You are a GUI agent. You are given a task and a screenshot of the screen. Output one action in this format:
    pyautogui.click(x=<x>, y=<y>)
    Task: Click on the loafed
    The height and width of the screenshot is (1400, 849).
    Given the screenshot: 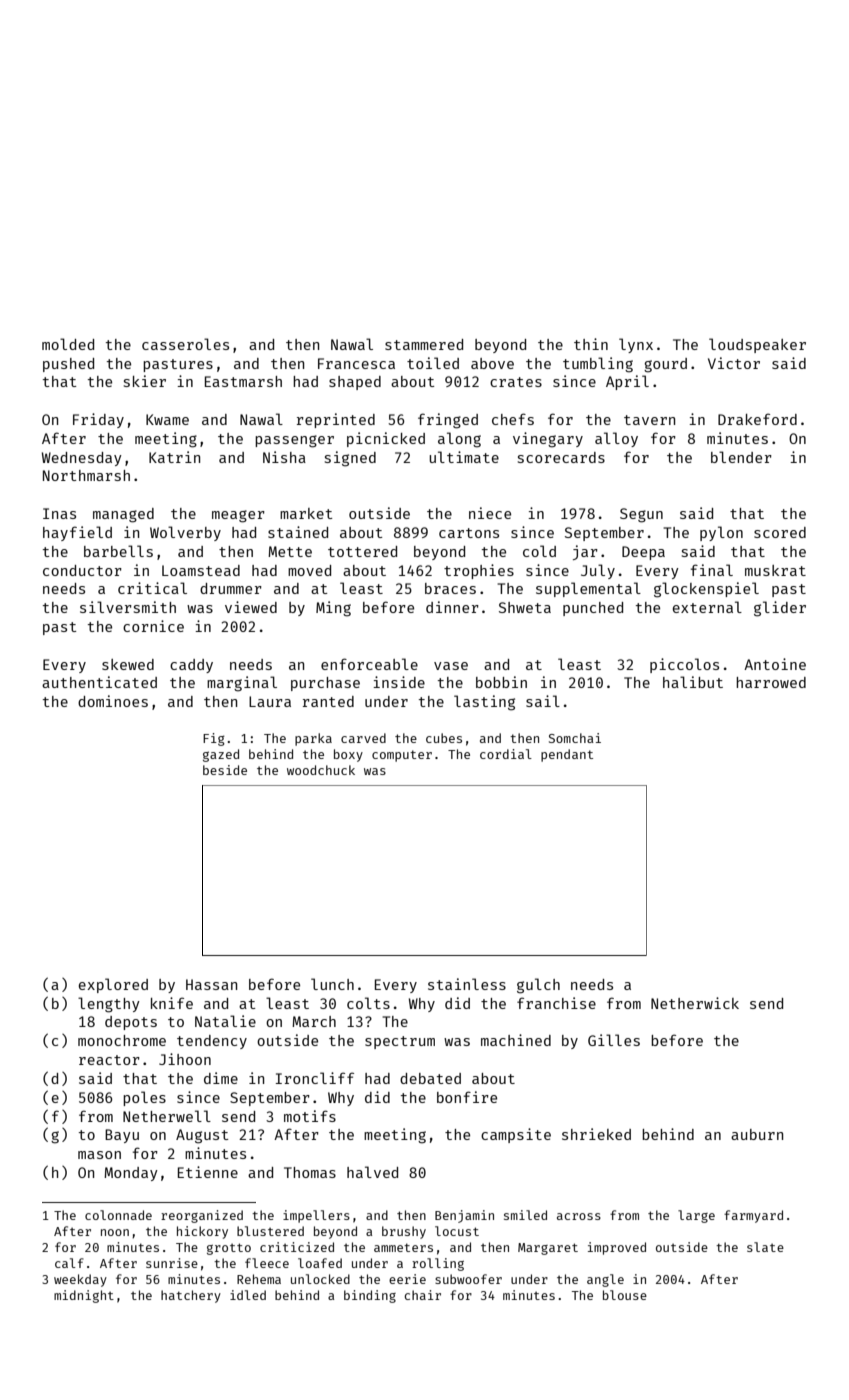 What is the action you would take?
    pyautogui.click(x=320, y=1263)
